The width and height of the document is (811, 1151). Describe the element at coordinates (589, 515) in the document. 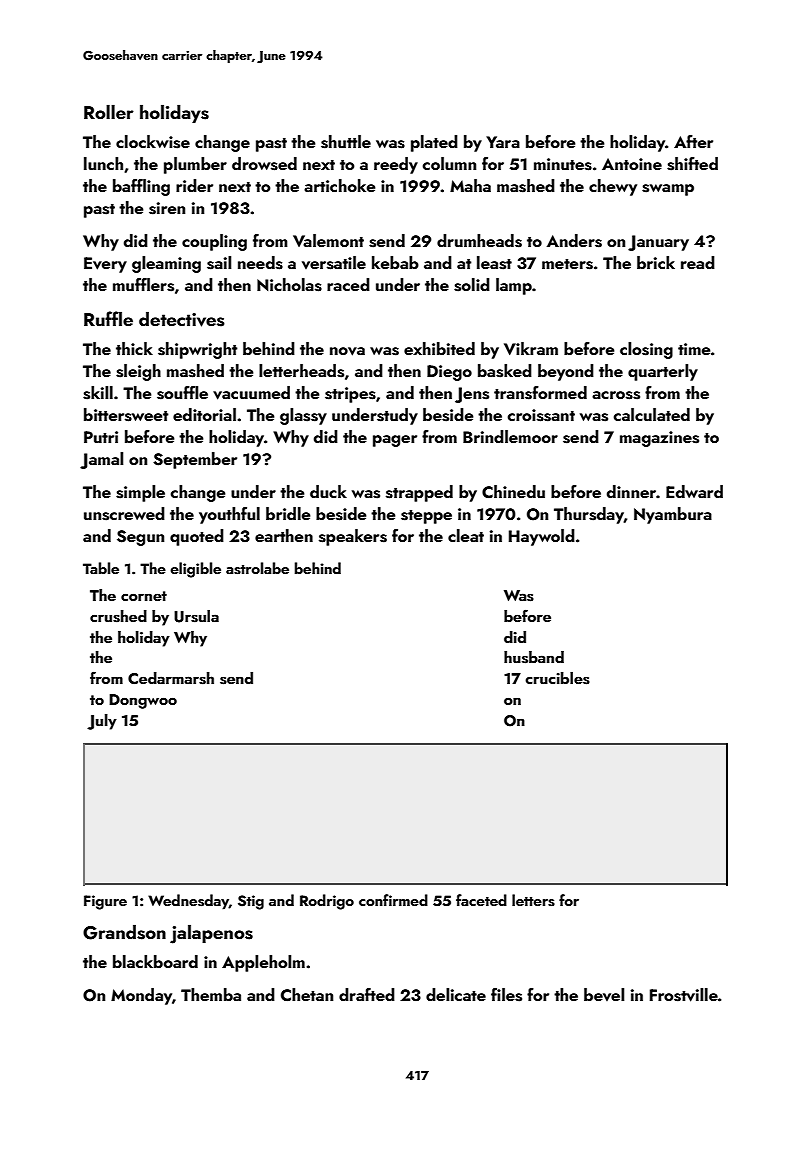

I see `Thursday` at that location.
